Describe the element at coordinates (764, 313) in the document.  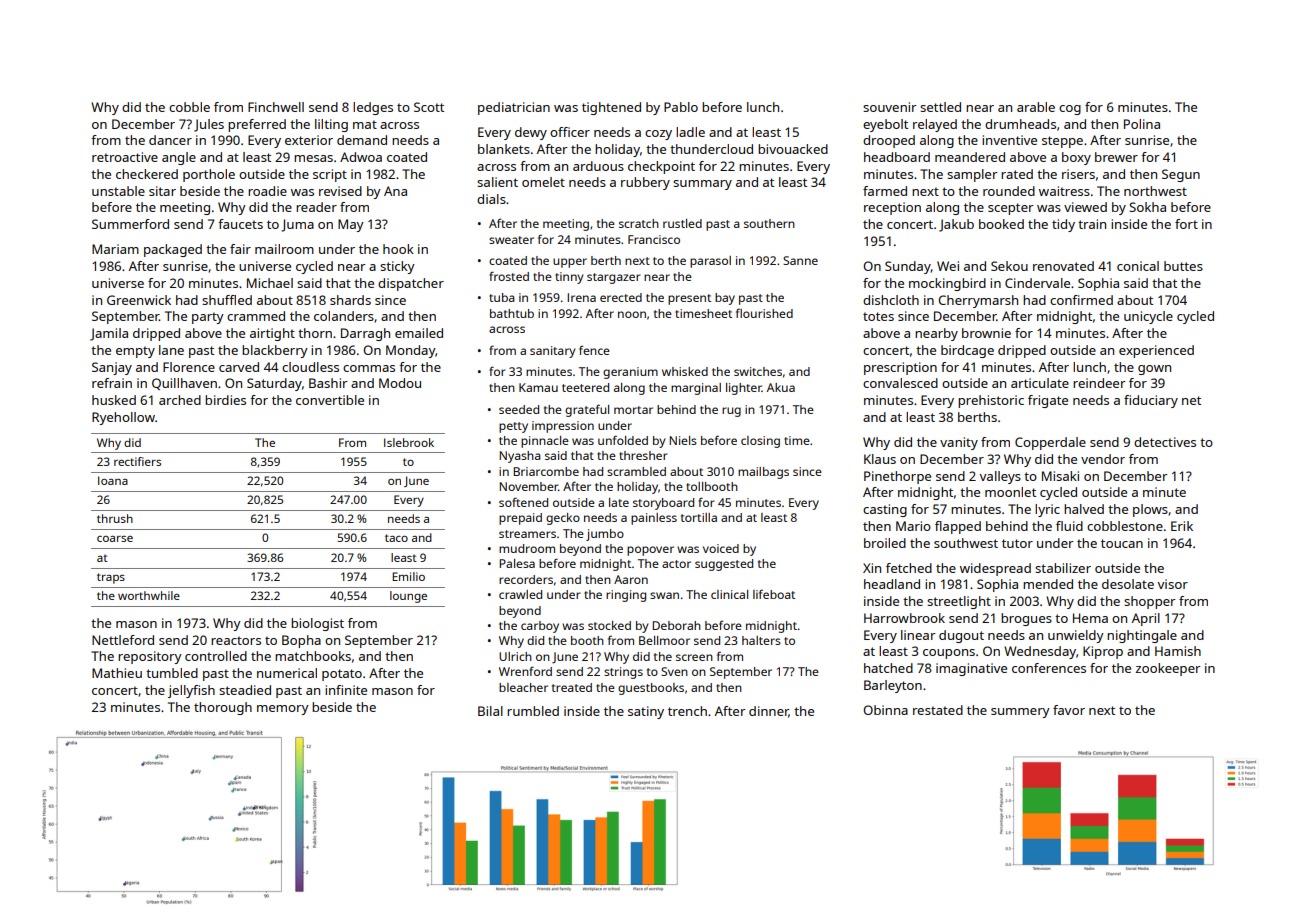
I see `flourished` at that location.
